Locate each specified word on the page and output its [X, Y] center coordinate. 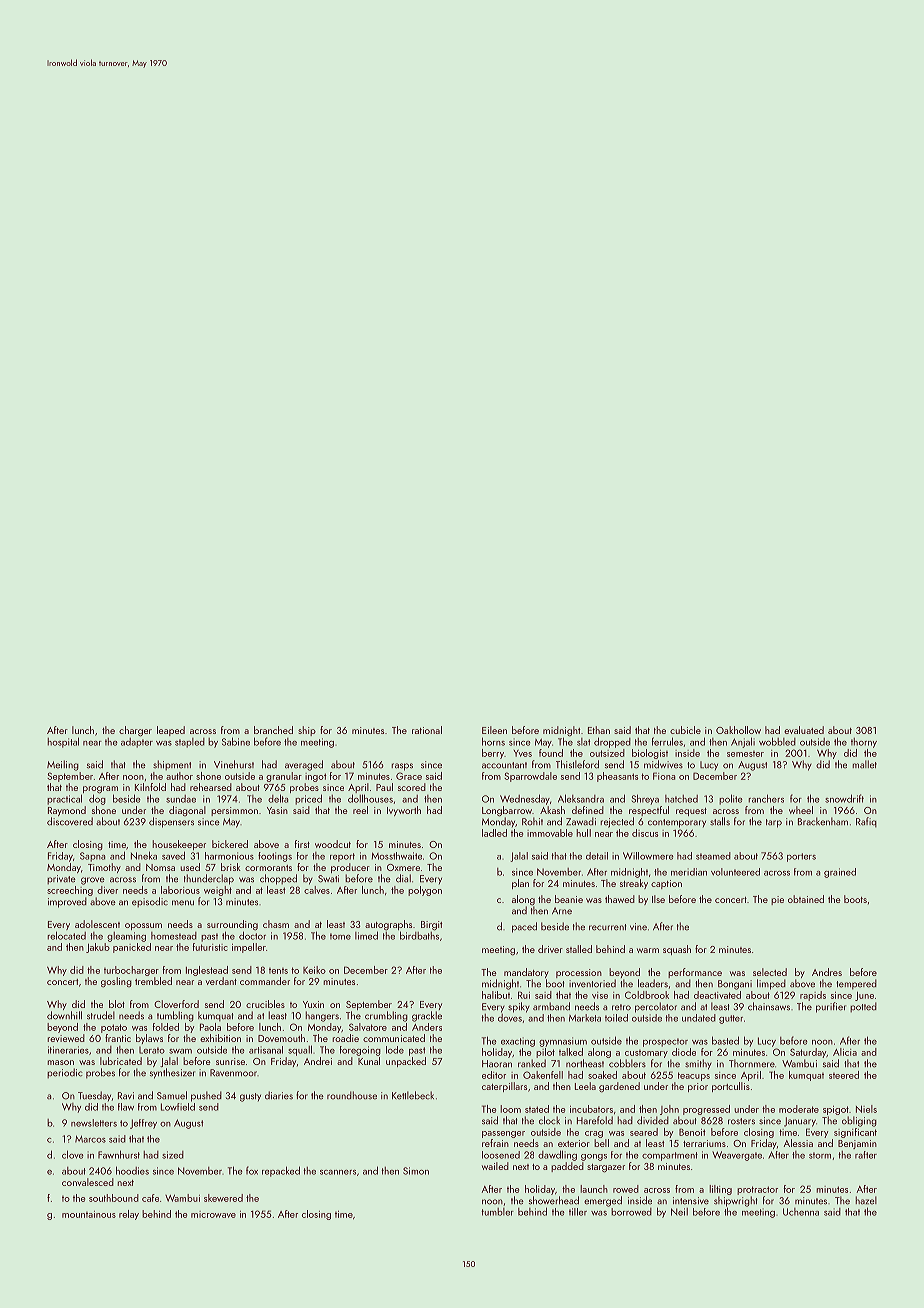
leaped [171, 731]
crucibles [265, 1004]
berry [493, 754]
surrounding [232, 925]
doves [510, 1018]
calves [317, 890]
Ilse [658, 899]
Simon [416, 1171]
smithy [698, 1064]
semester [745, 754]
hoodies [132, 1170]
